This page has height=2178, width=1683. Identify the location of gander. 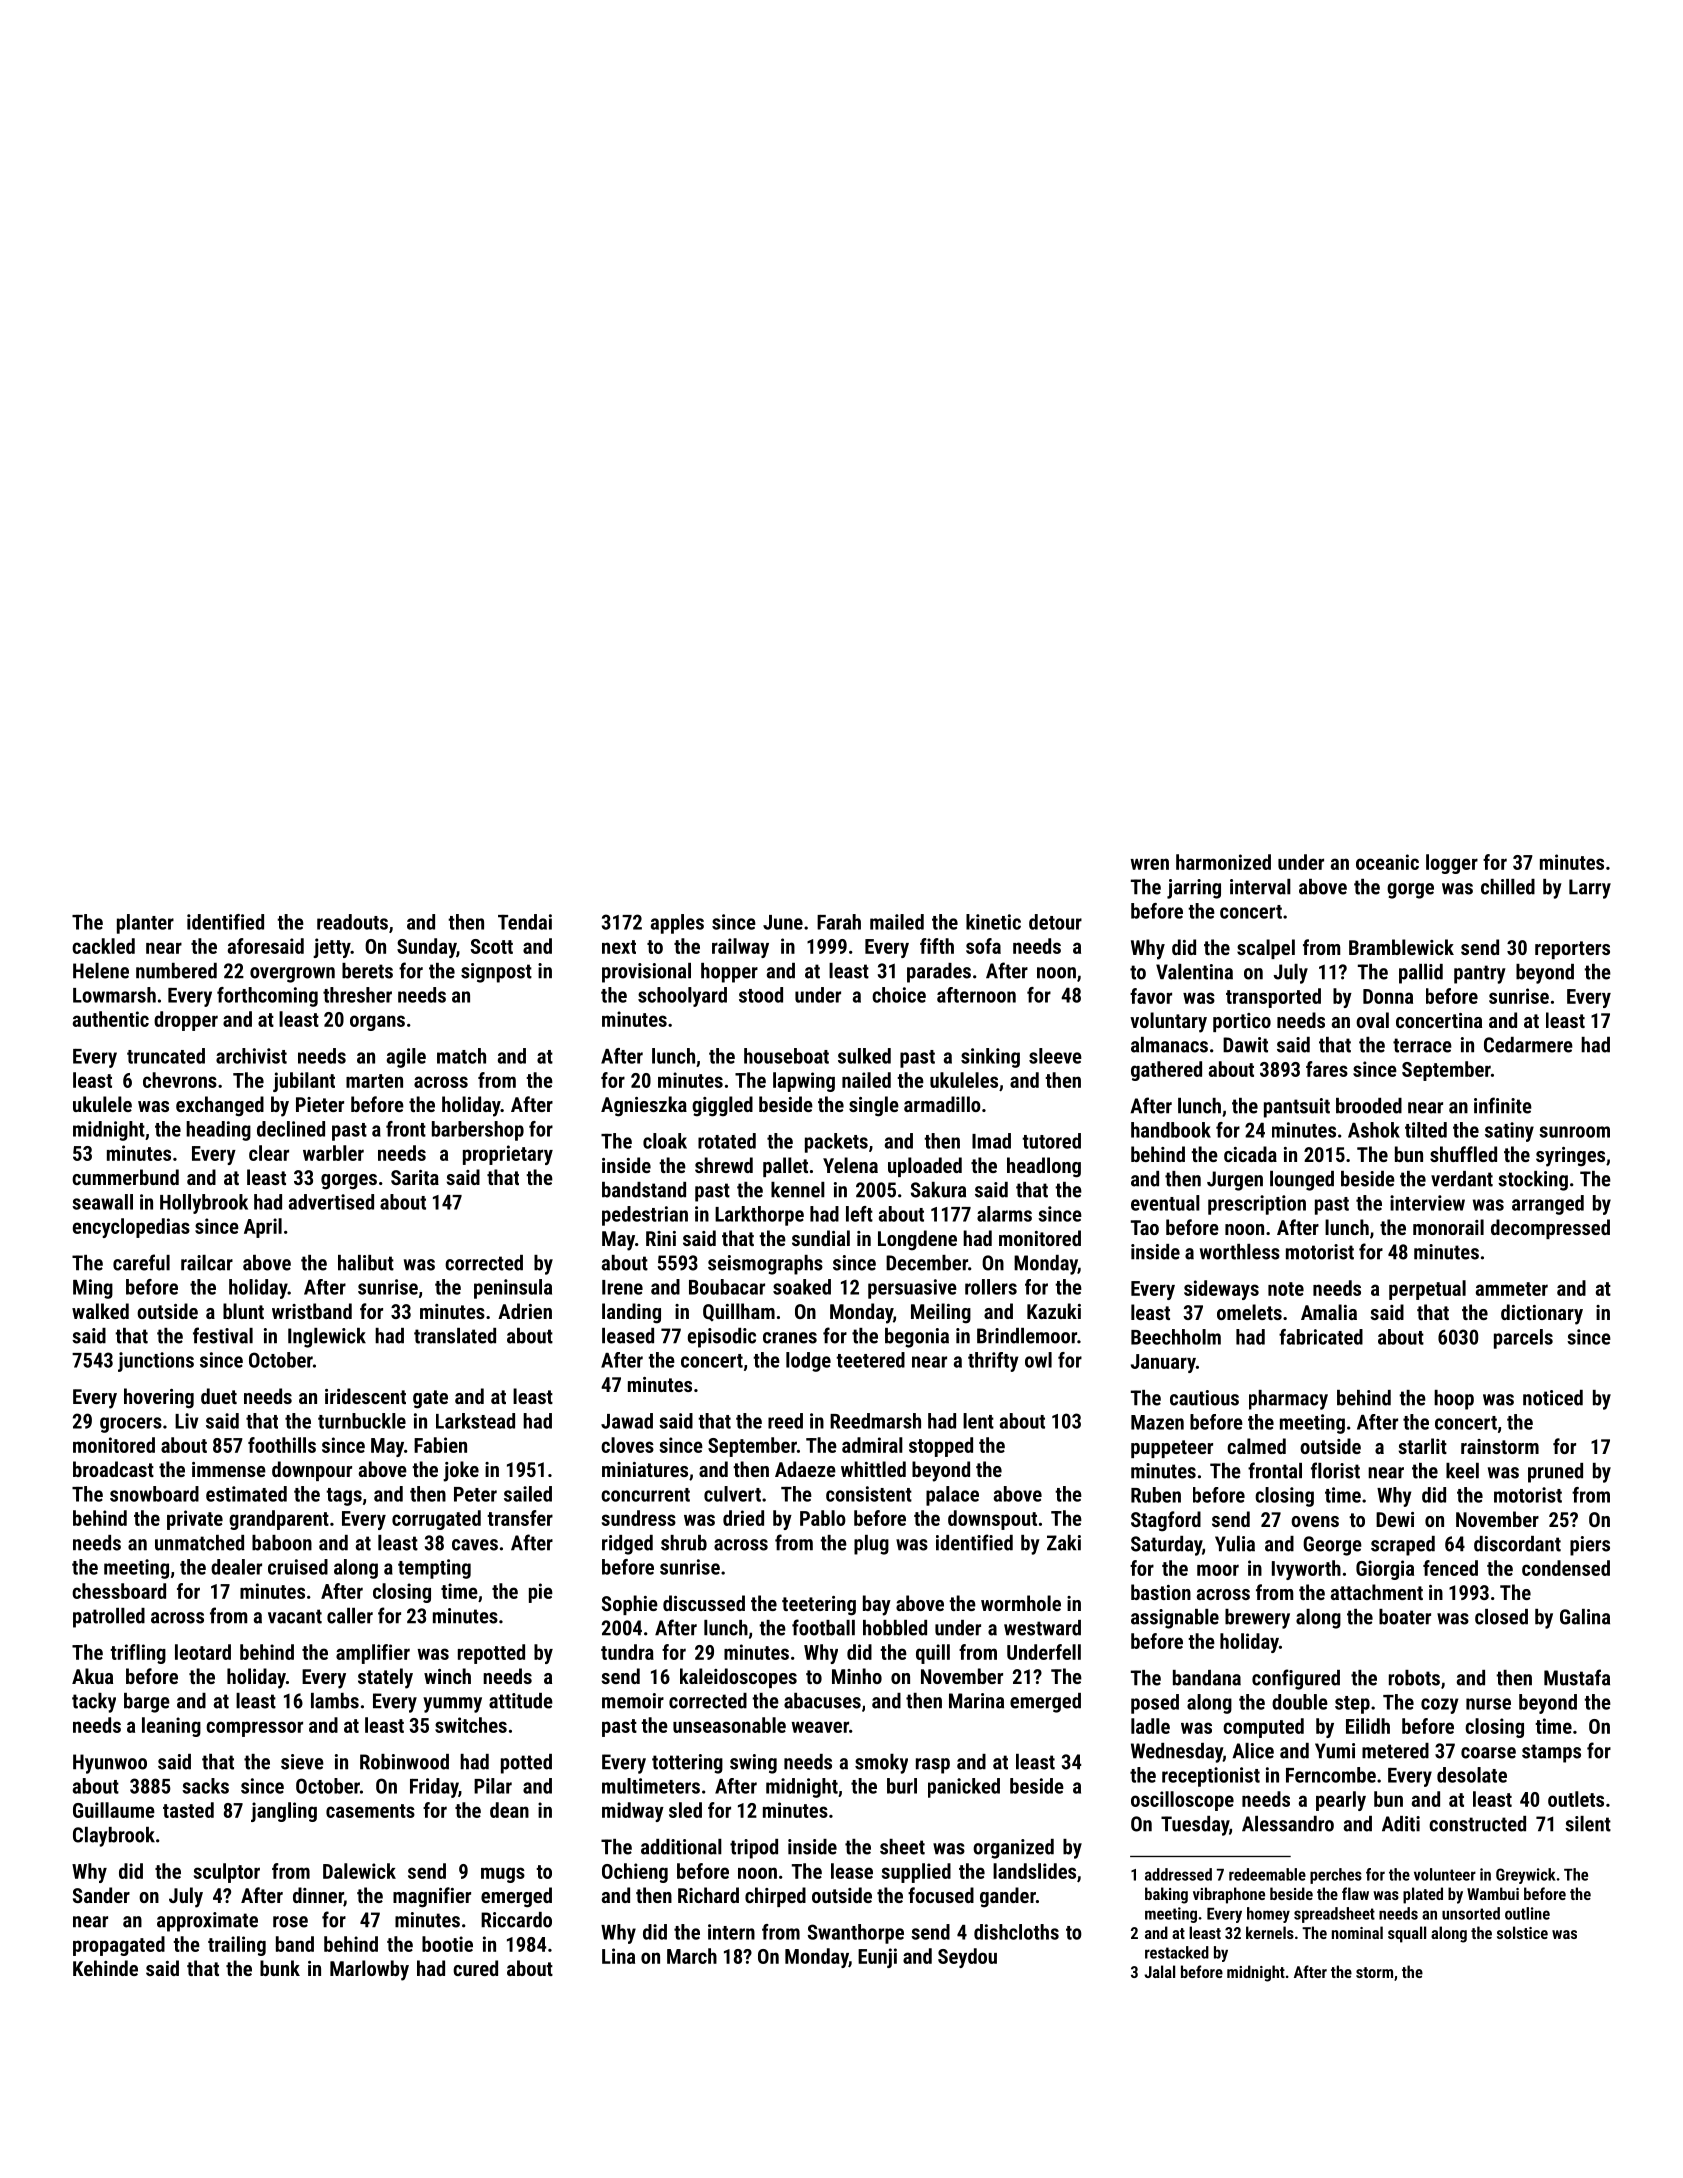
(1008, 1897).
